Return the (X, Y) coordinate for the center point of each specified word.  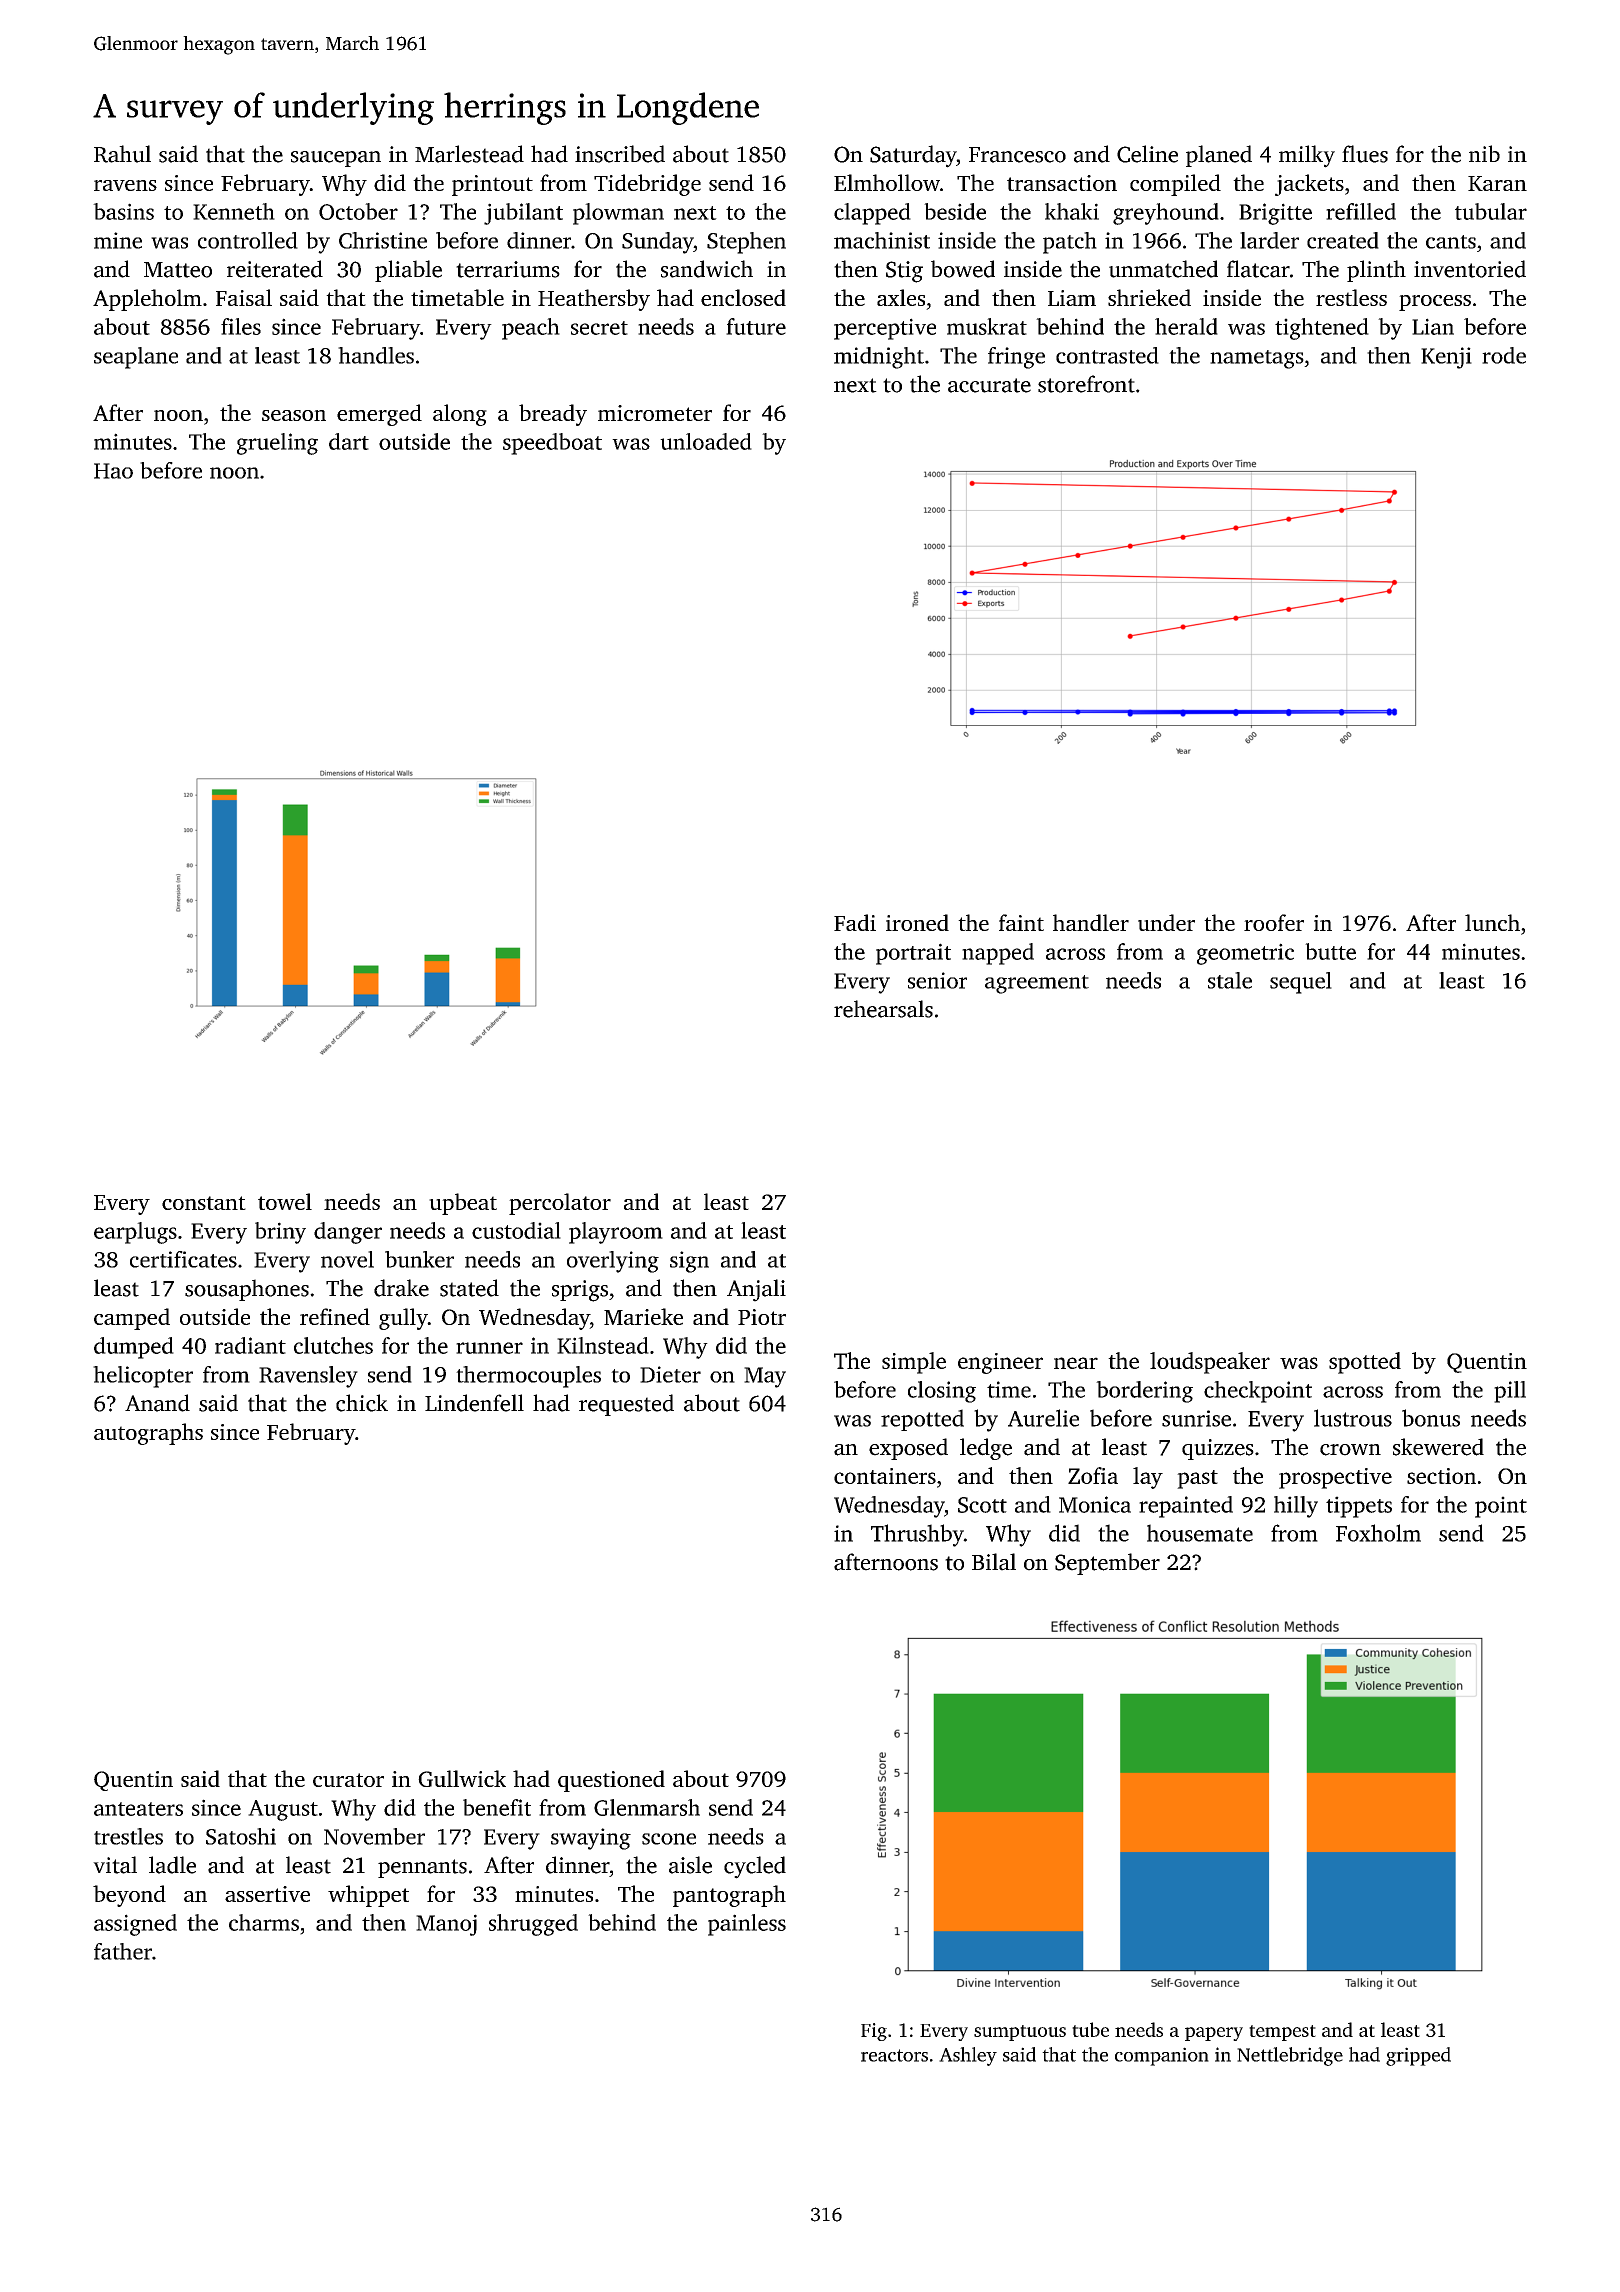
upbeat (463, 1204)
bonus (1431, 1418)
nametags (1257, 359)
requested (626, 1405)
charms (264, 1922)
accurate (989, 385)
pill (1510, 1392)
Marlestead (469, 154)
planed (1219, 156)
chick (362, 1403)
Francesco (1017, 155)
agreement (1037, 984)
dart (349, 441)
